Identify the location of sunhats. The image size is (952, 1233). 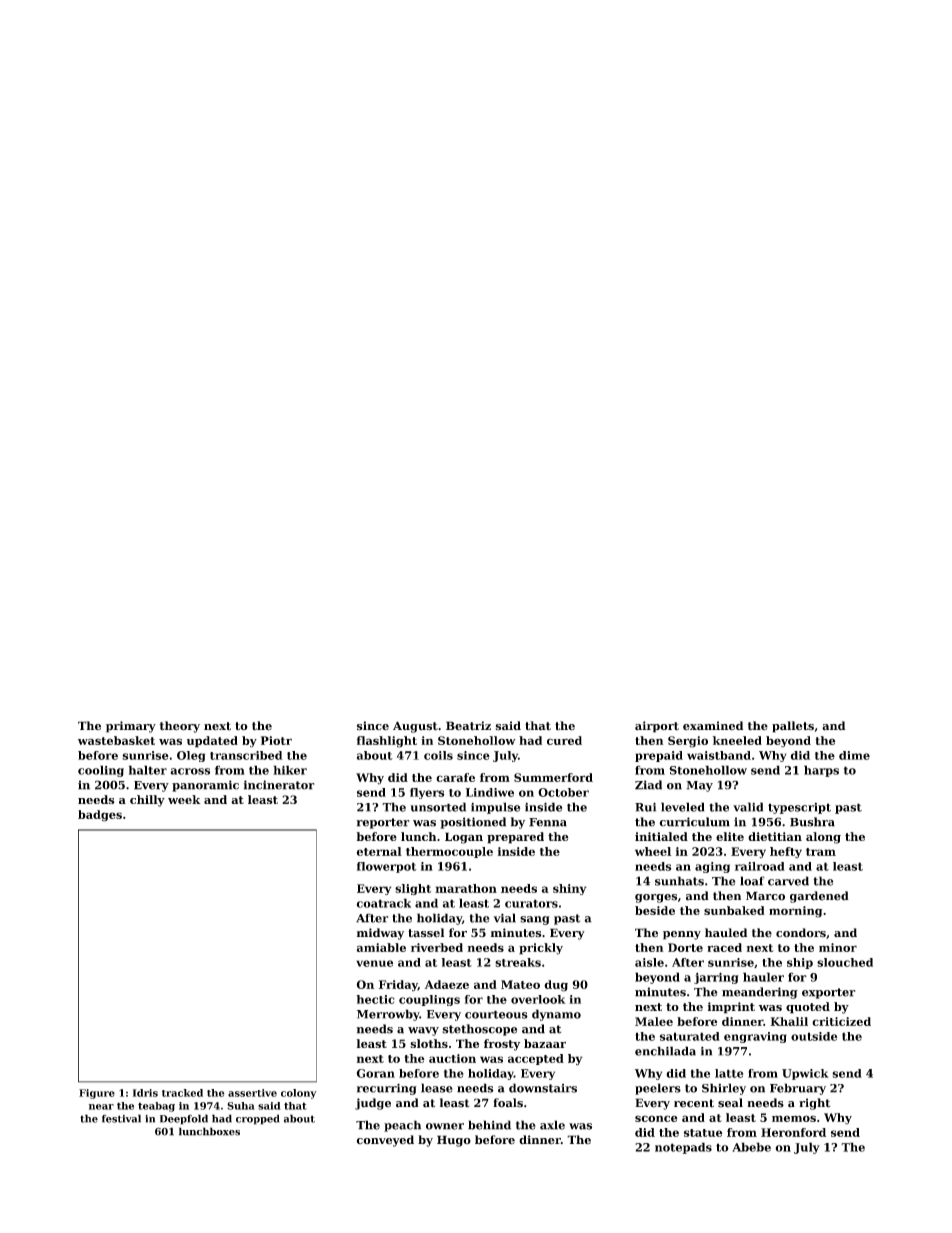
(679, 881).
